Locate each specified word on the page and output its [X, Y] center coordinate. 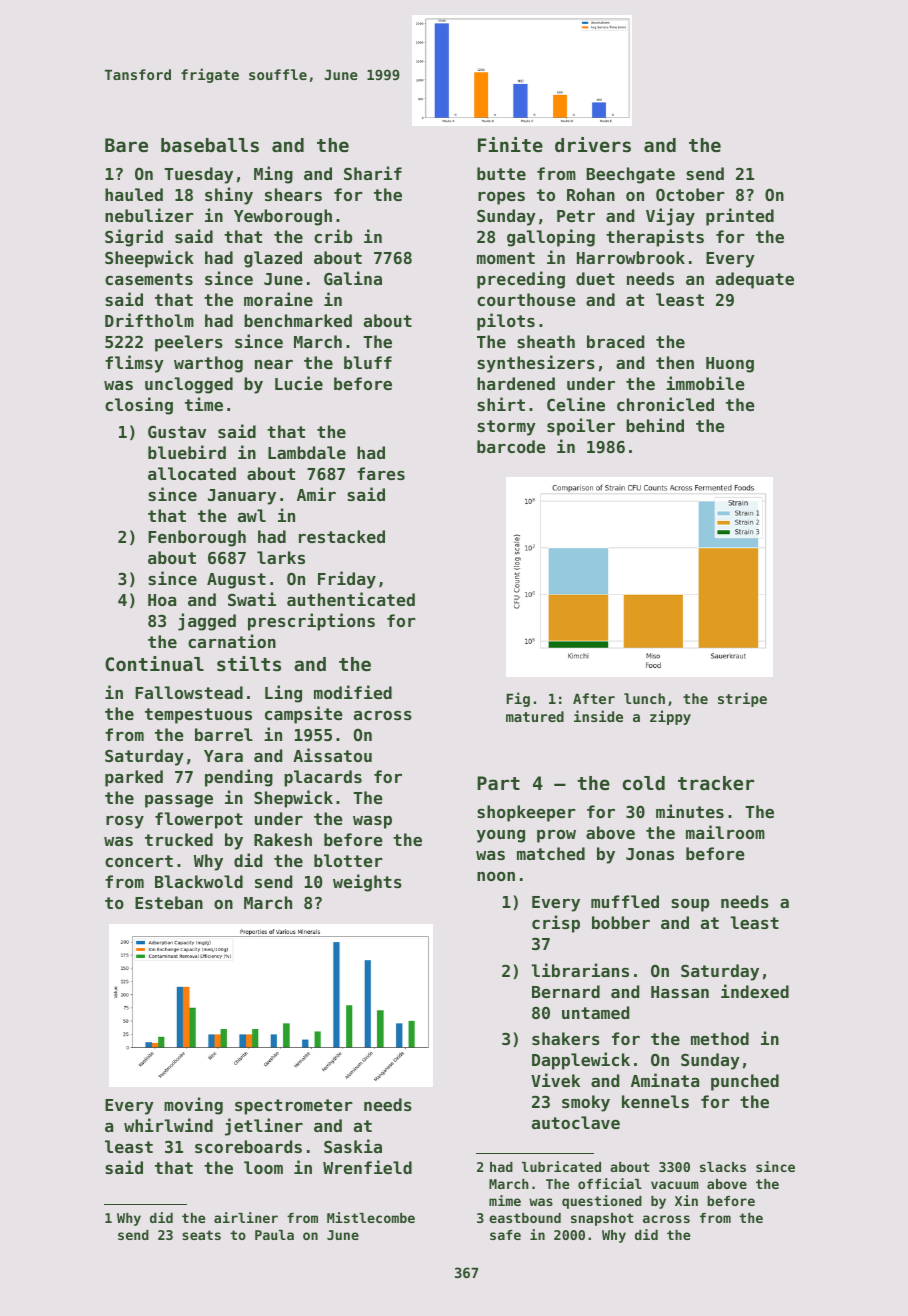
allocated [192, 473]
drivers [593, 144]
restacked [342, 536]
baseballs [210, 145]
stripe [742, 699]
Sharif [373, 173]
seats [201, 1235]
